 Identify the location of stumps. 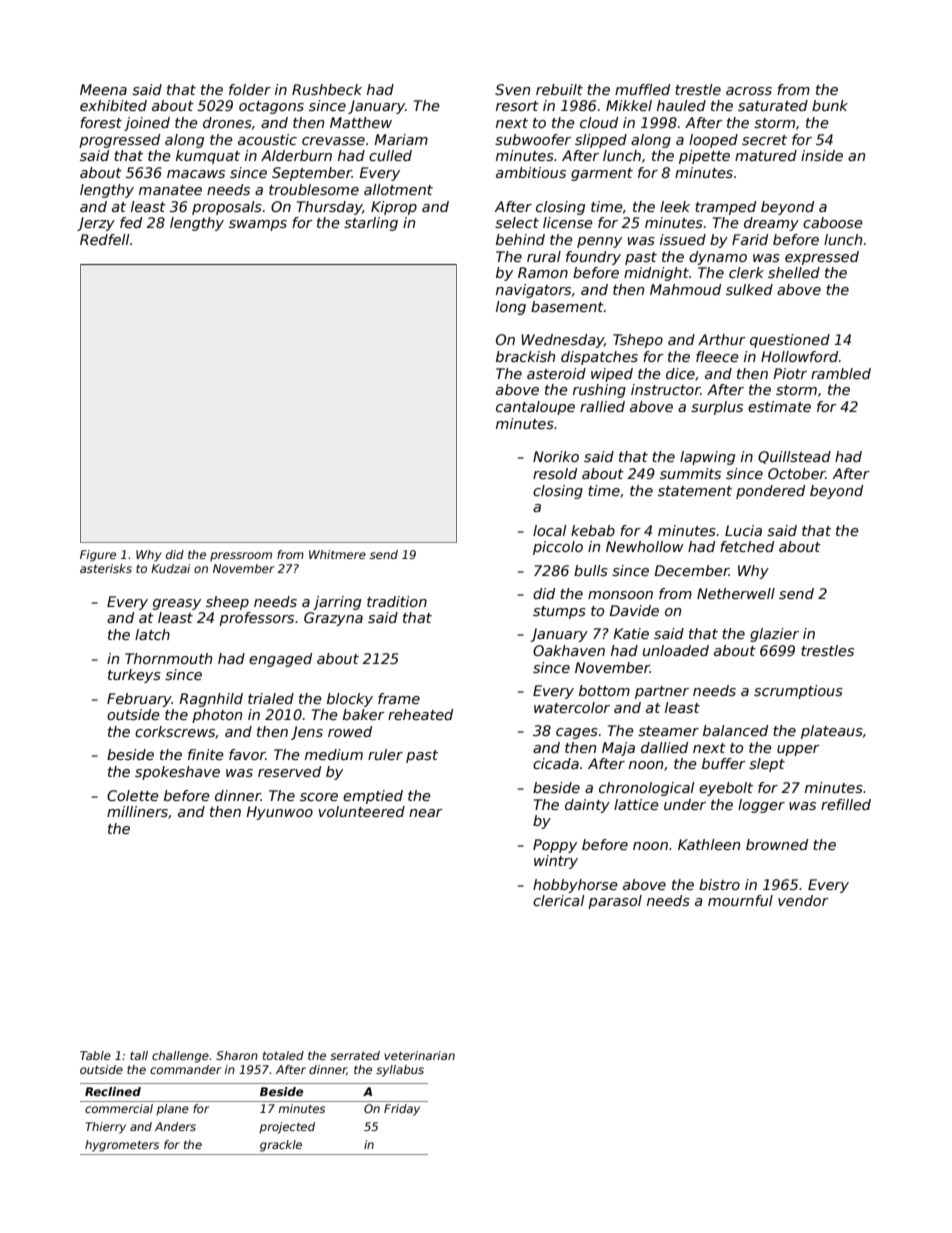
(559, 612).
